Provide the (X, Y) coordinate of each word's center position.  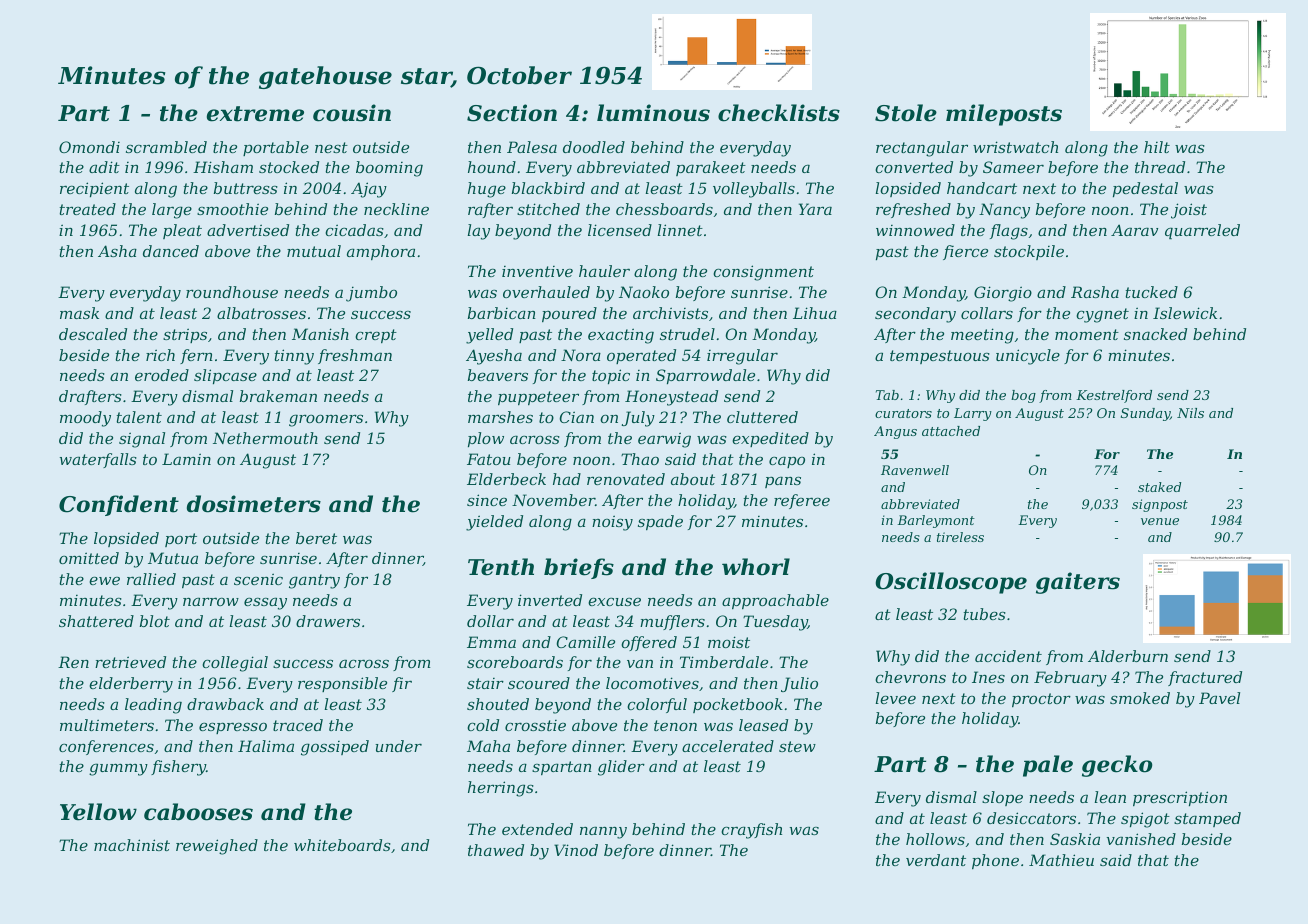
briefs (579, 568)
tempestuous (940, 357)
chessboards (664, 209)
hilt (1157, 147)
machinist (132, 845)
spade (660, 522)
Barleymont (936, 521)
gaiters (1078, 583)
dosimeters (254, 504)
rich (160, 355)
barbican (502, 313)
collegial (235, 664)
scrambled (166, 147)
